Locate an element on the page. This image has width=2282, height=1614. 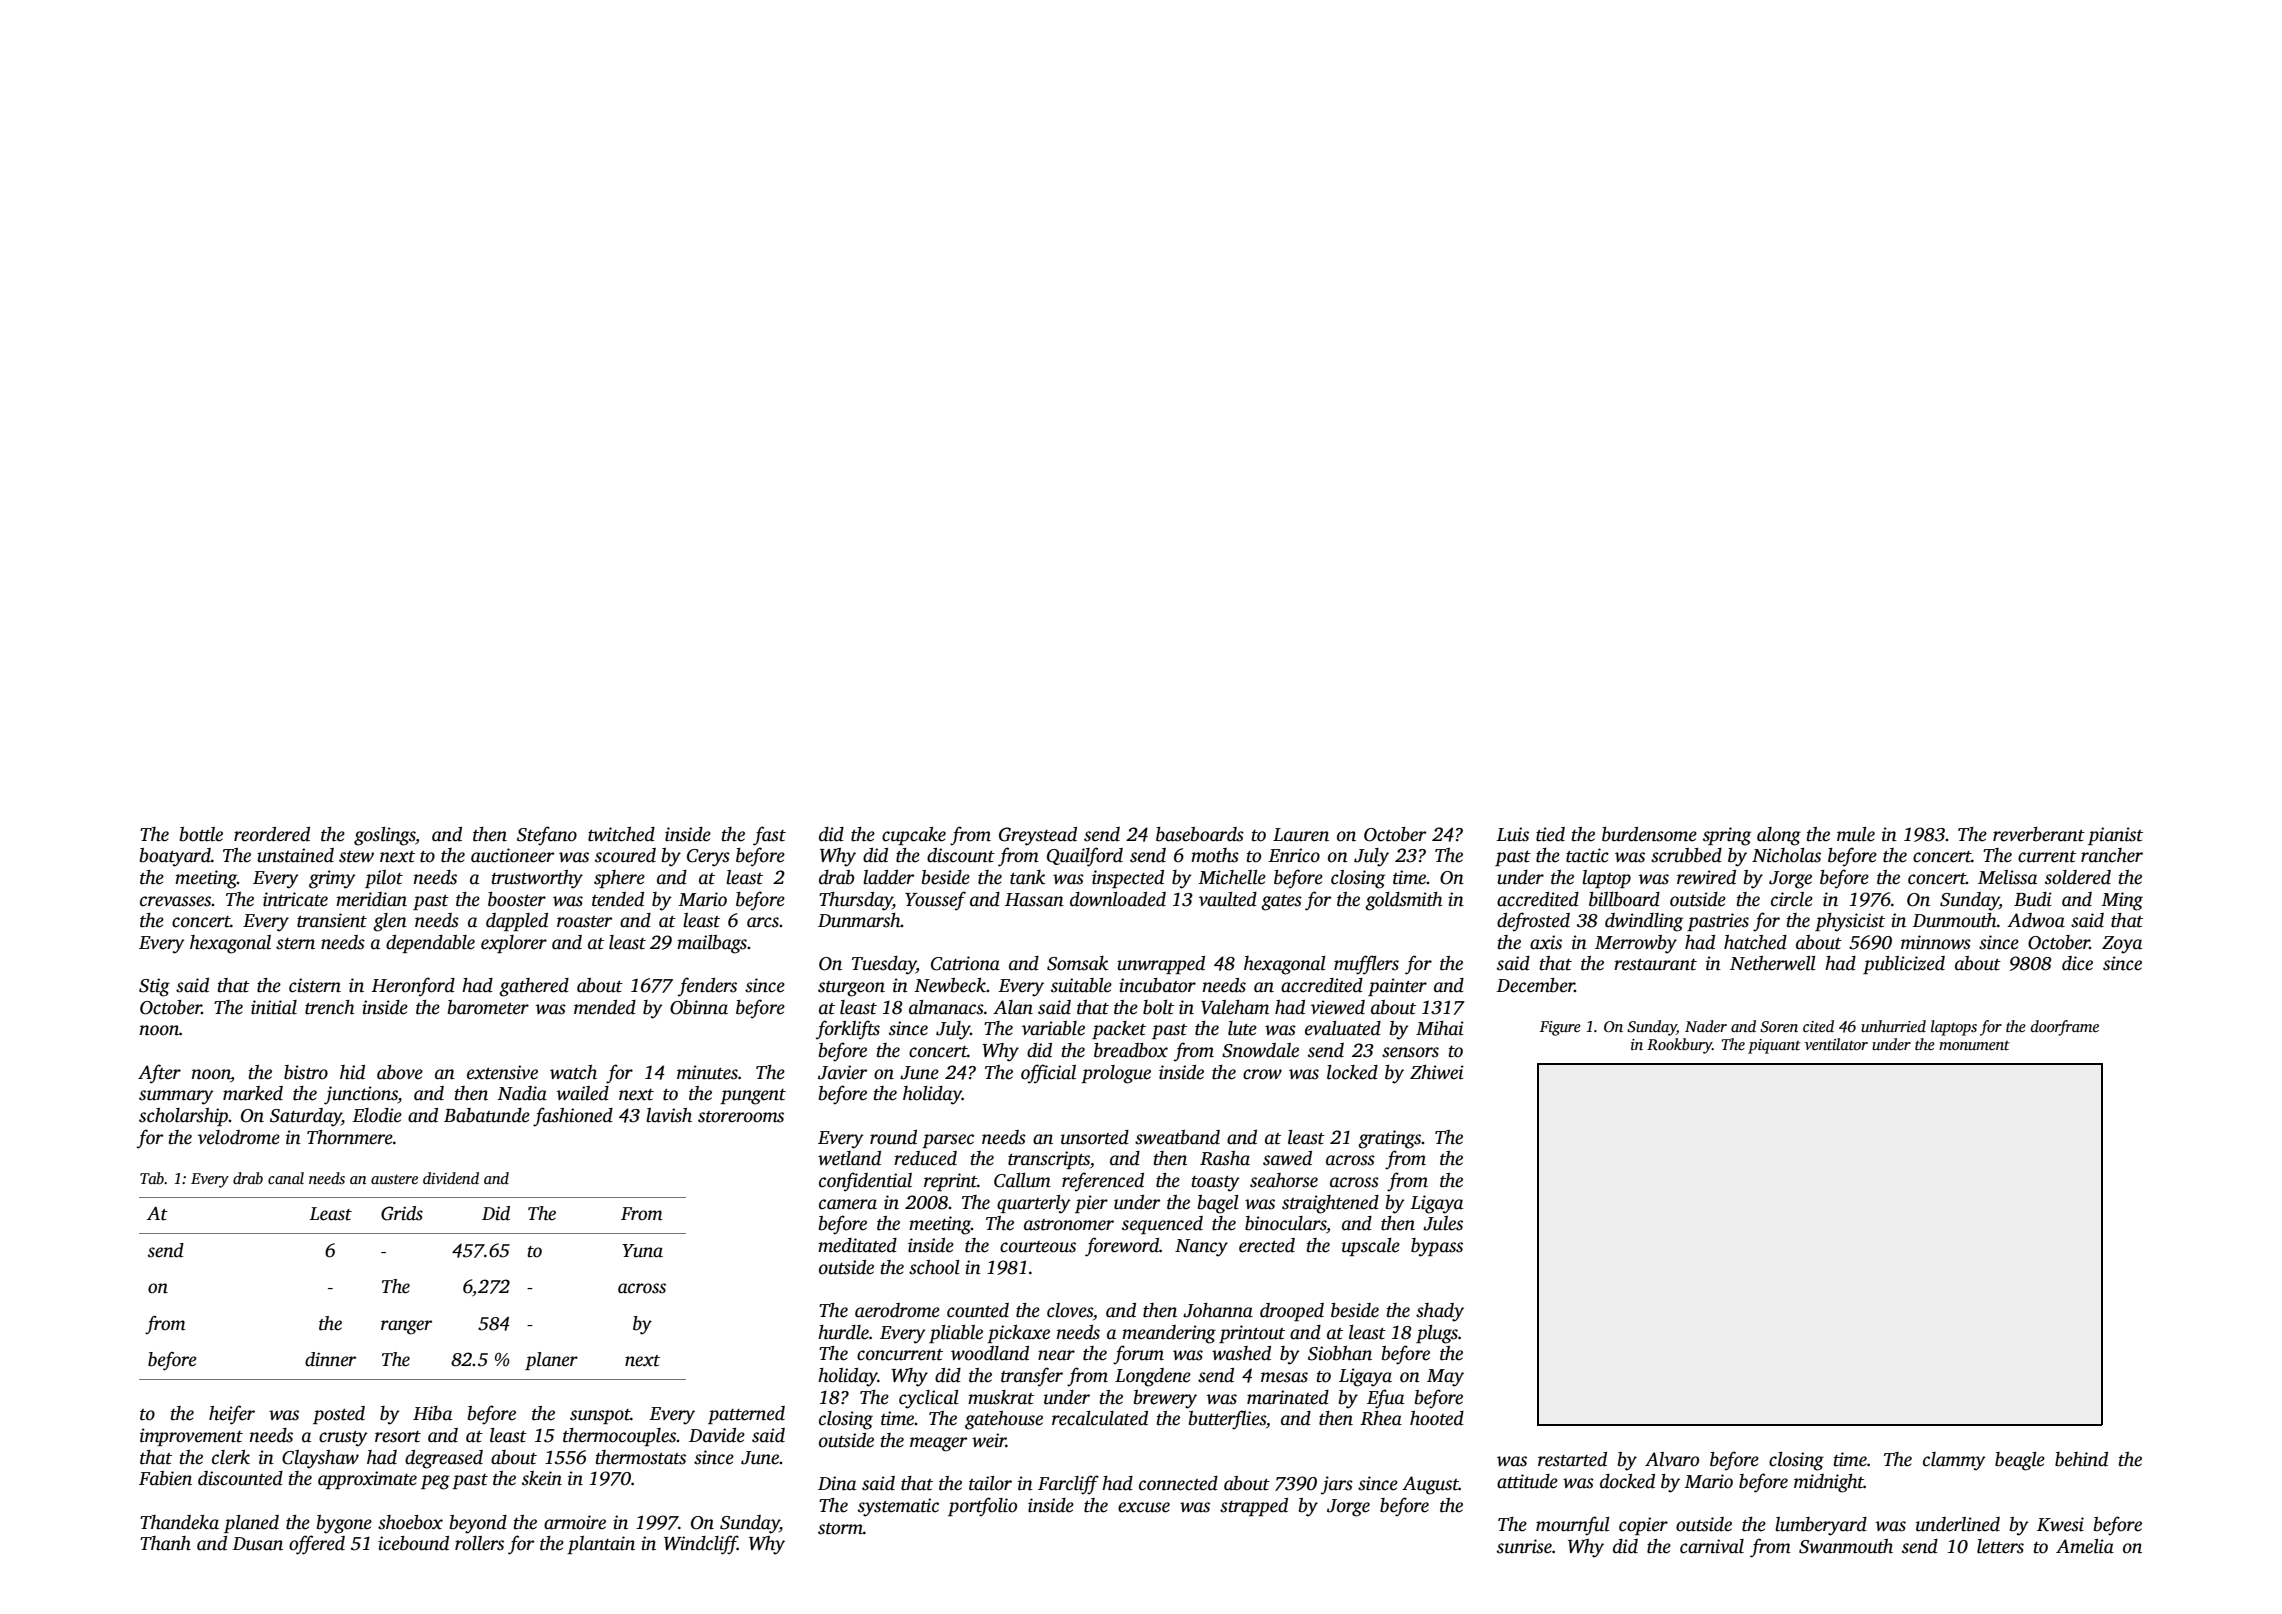
Thanh is located at coordinates (165, 1543).
